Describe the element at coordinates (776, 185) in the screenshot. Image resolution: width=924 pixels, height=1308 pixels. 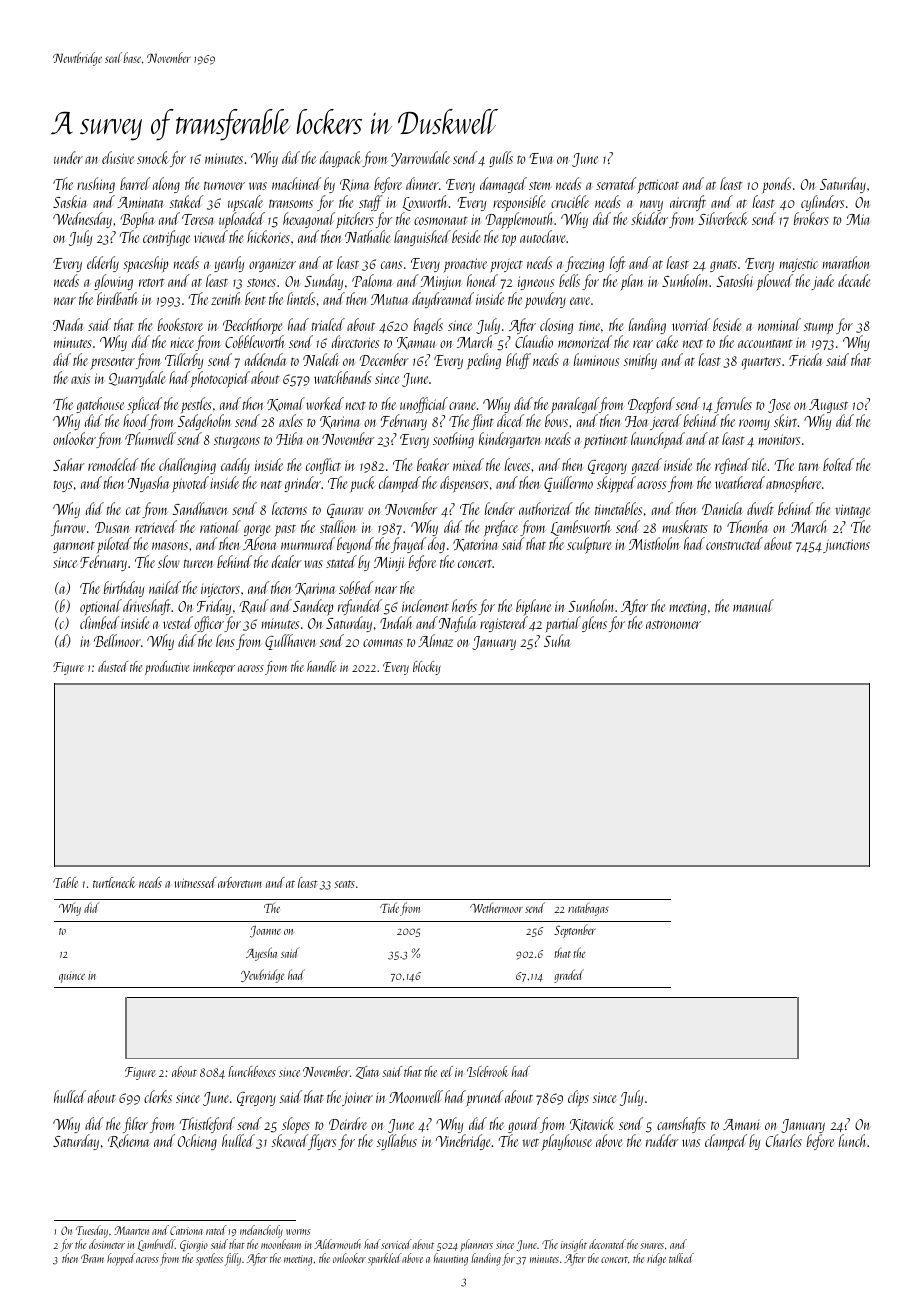
I see `ponds` at that location.
